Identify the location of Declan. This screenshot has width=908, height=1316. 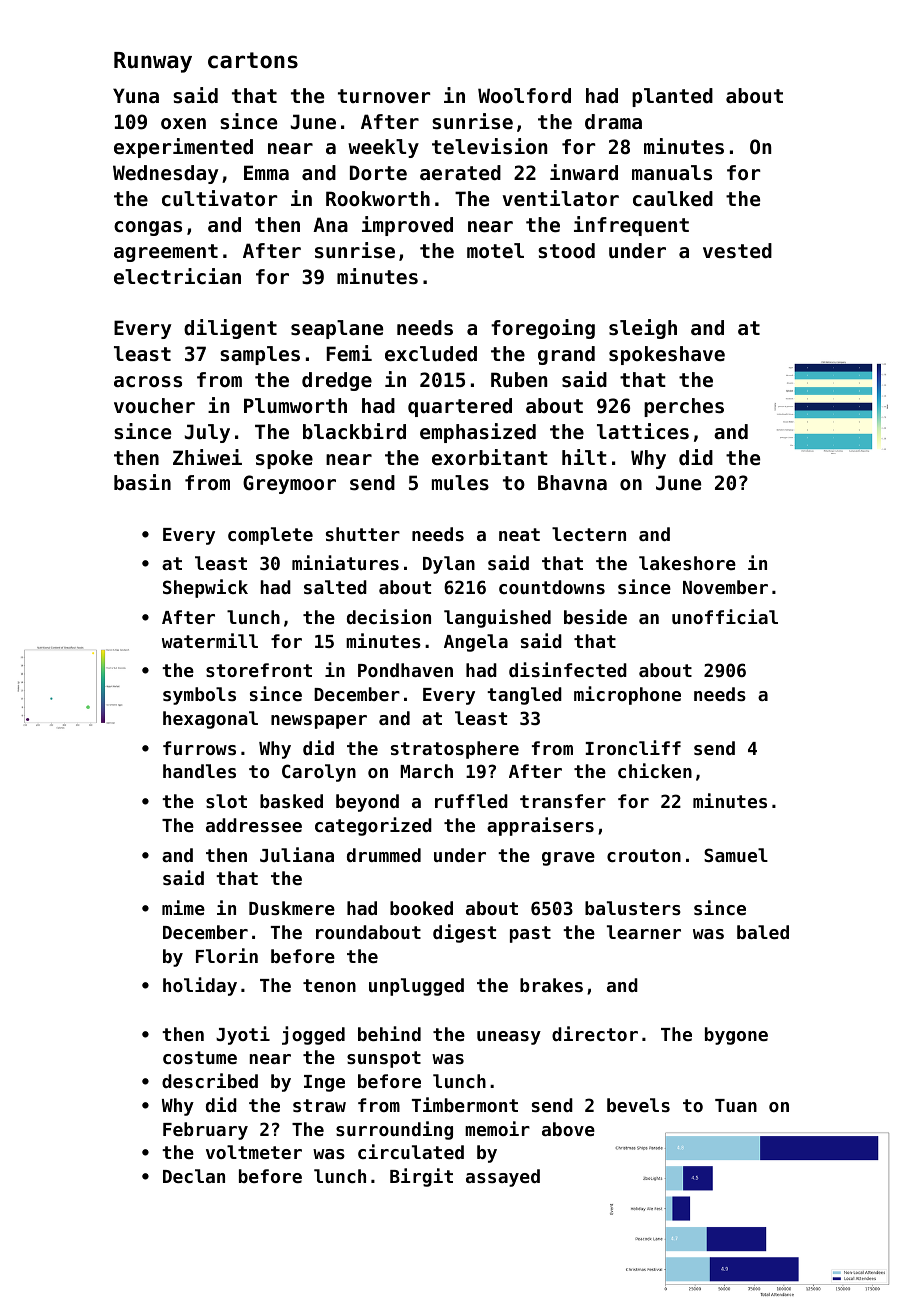
(194, 1176).
